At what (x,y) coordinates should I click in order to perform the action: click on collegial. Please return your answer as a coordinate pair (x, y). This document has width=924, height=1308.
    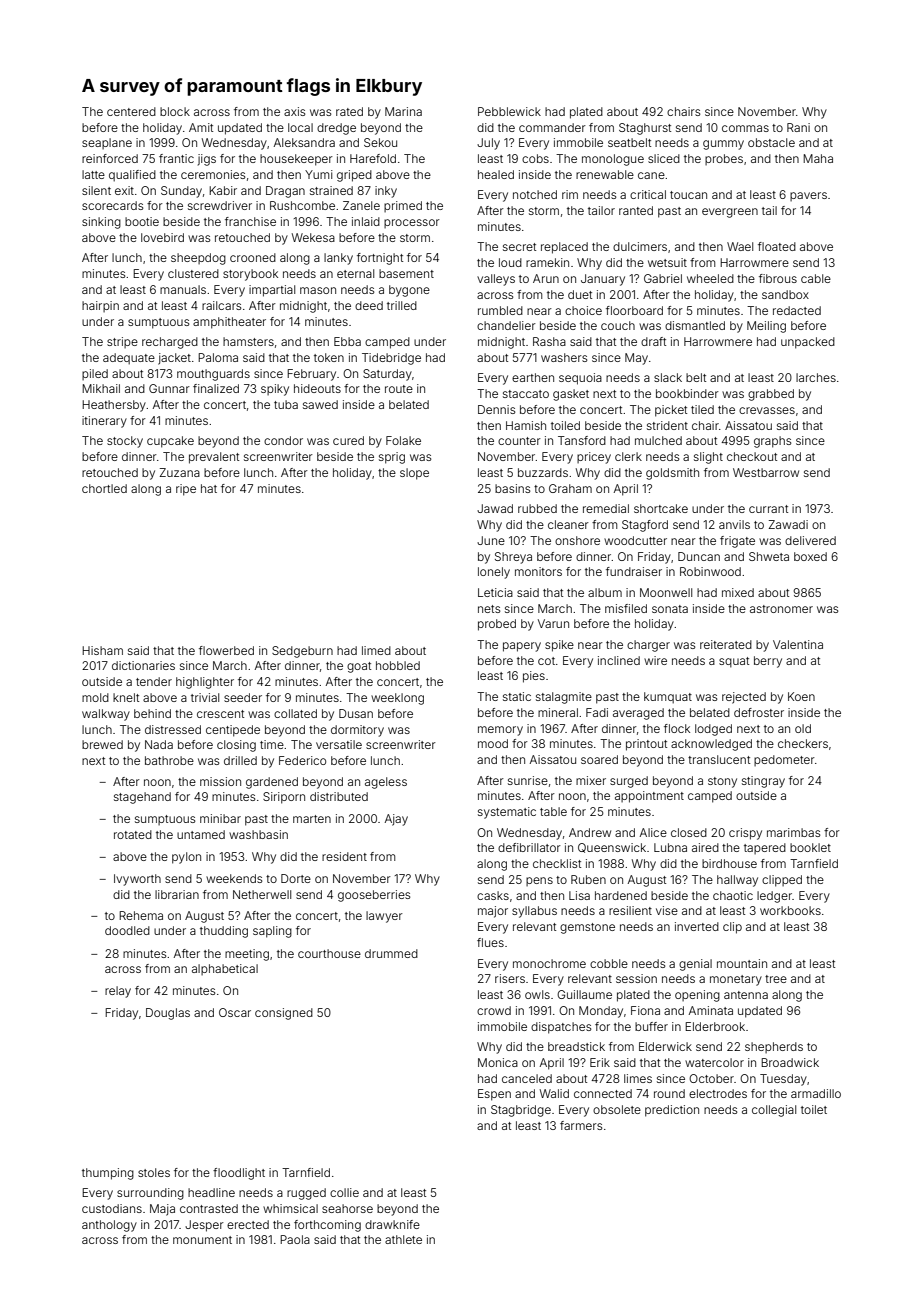
    Looking at the image, I should click on (774, 1111).
